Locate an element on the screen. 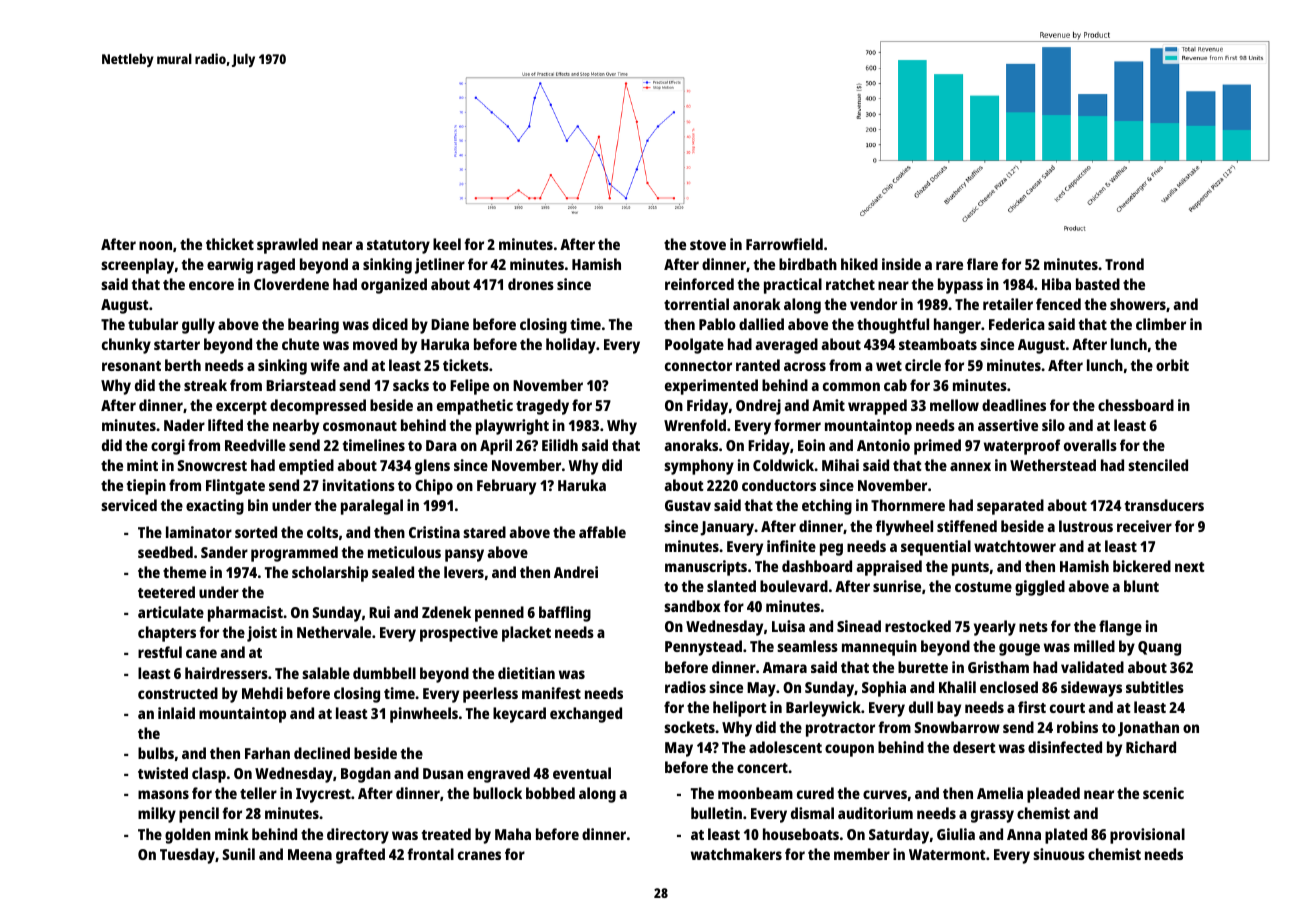 The height and width of the screenshot is (924, 1308). noon is located at coordinates (155, 245).
